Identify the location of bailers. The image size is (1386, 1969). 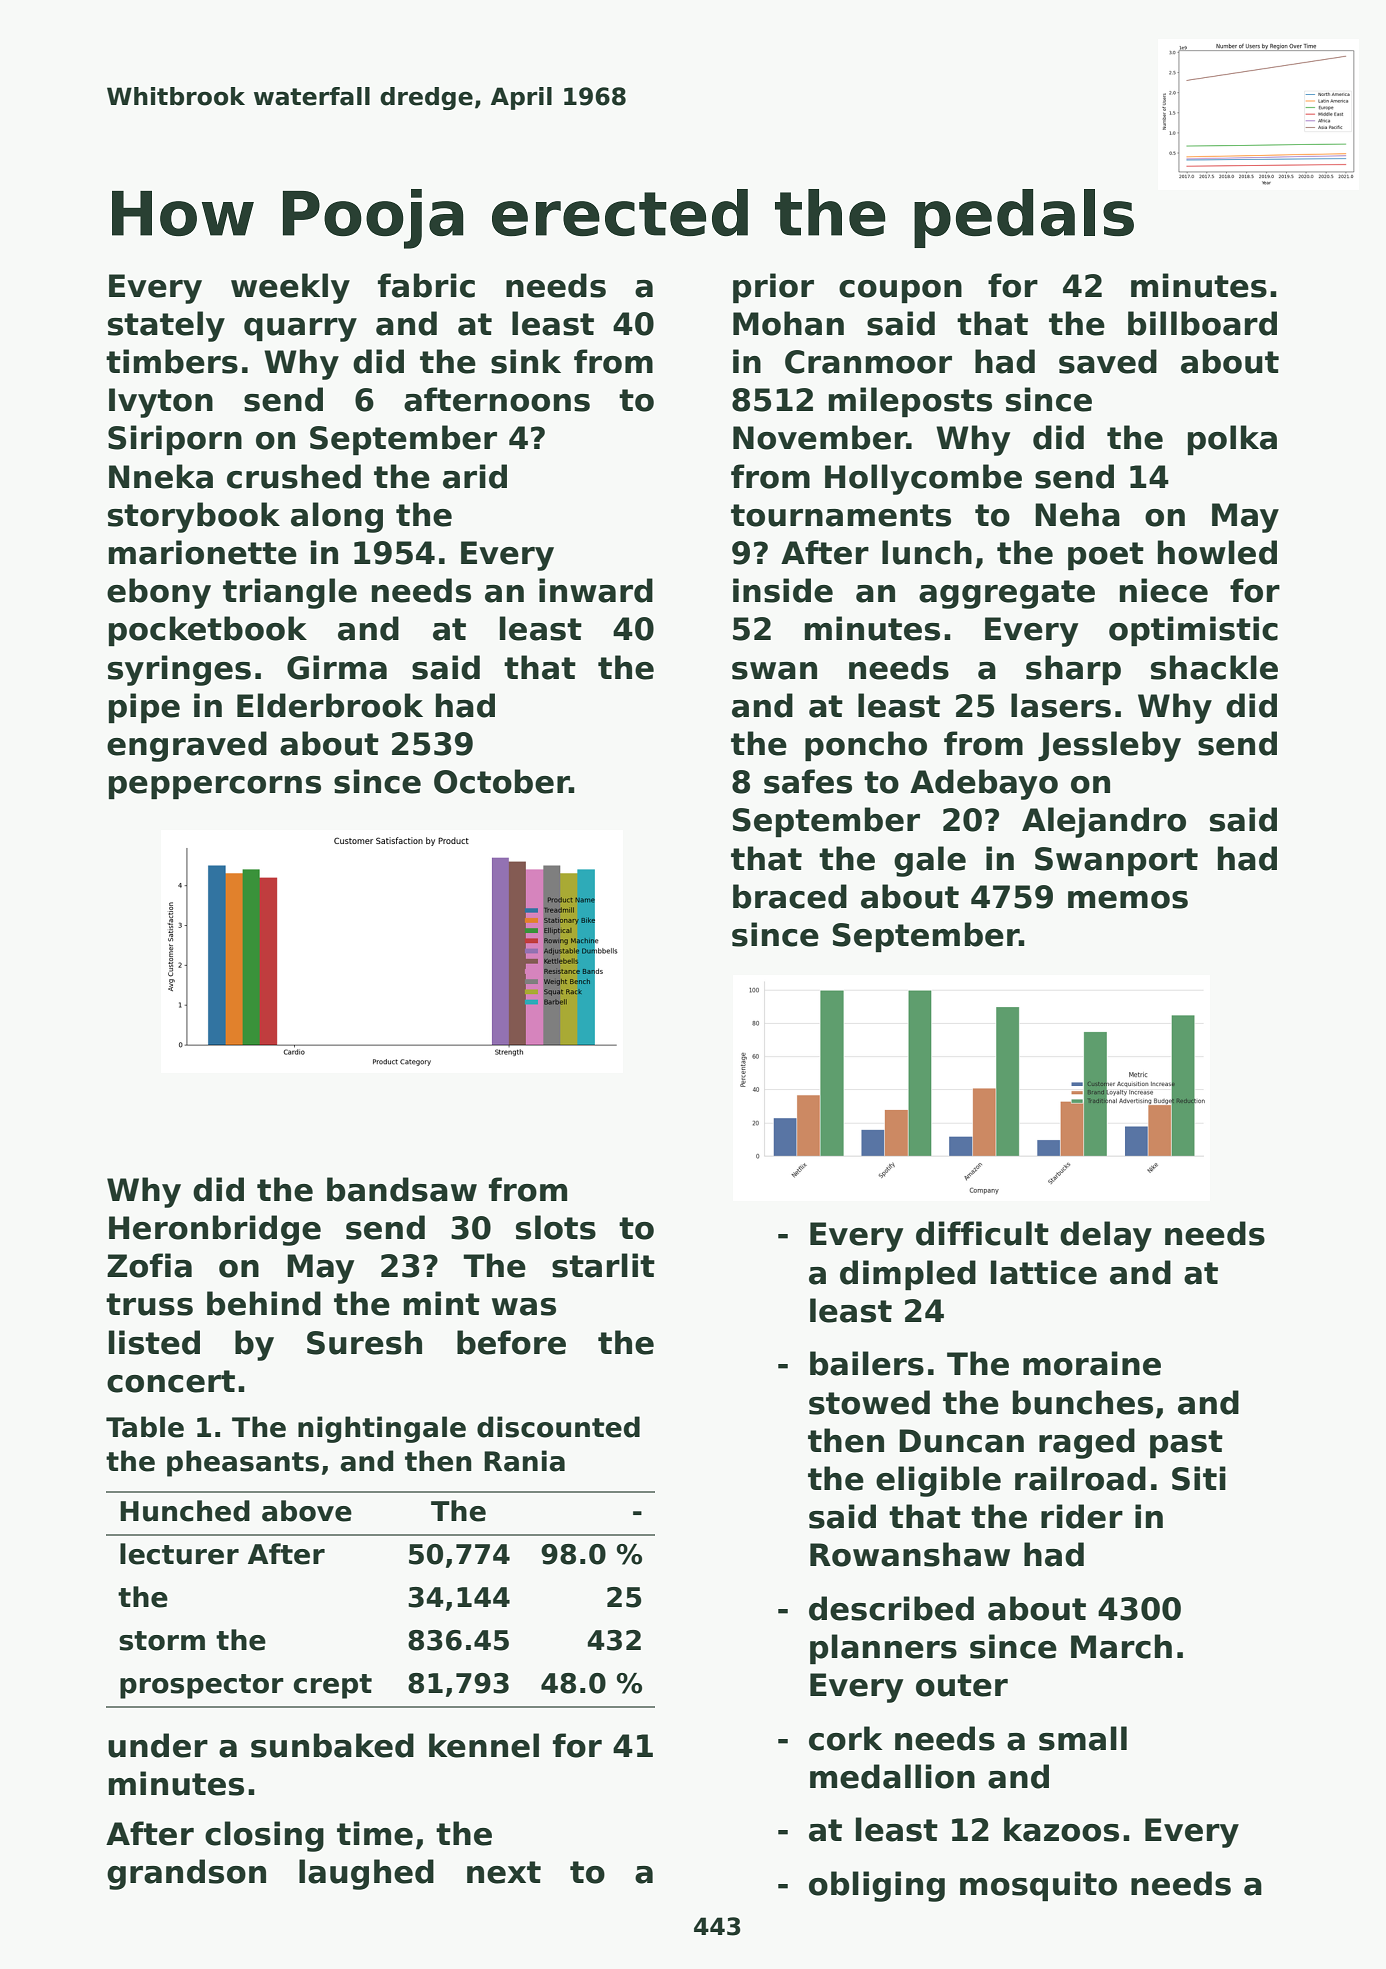
(867, 1363).
